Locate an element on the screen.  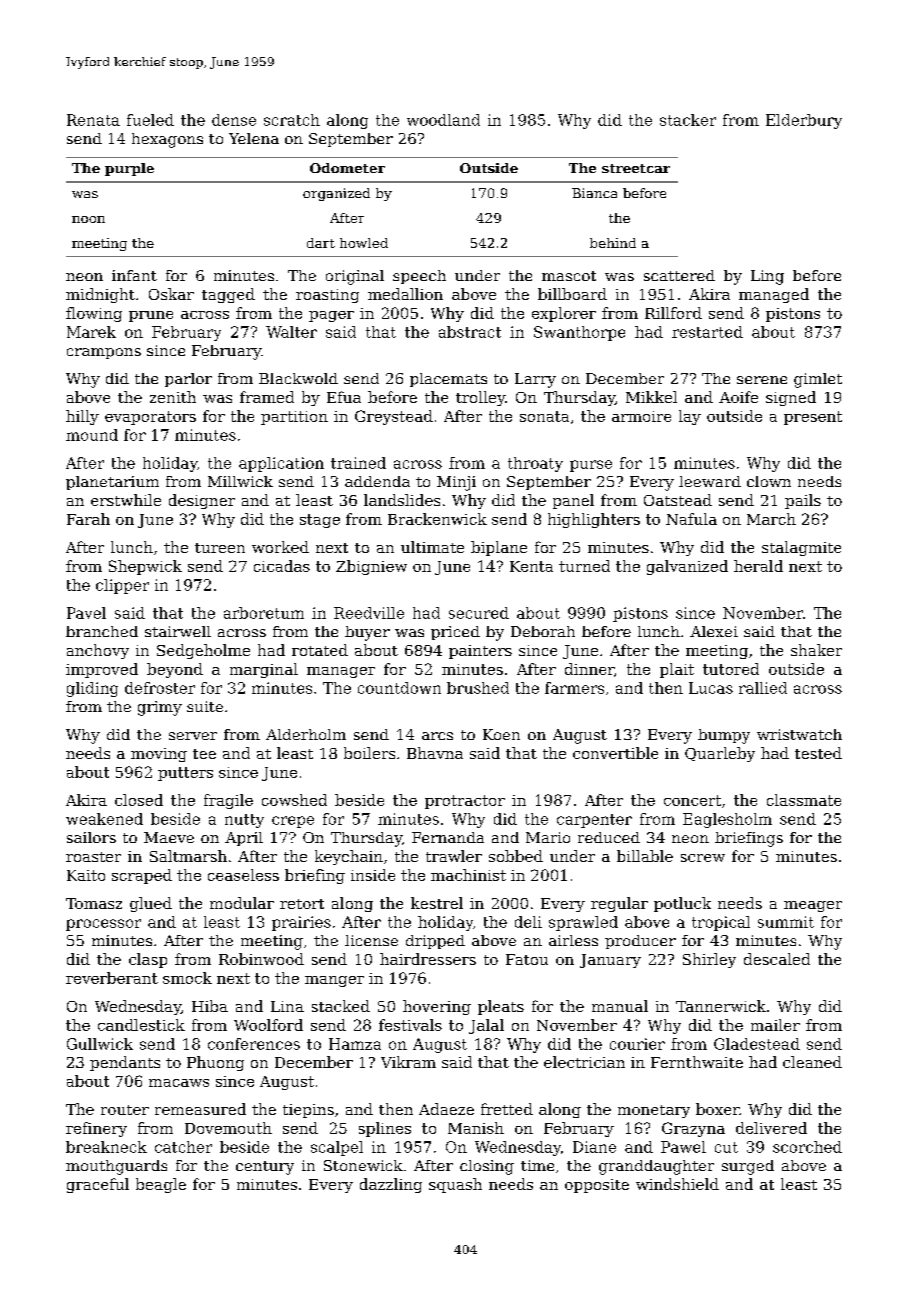
application is located at coordinates (281, 464).
